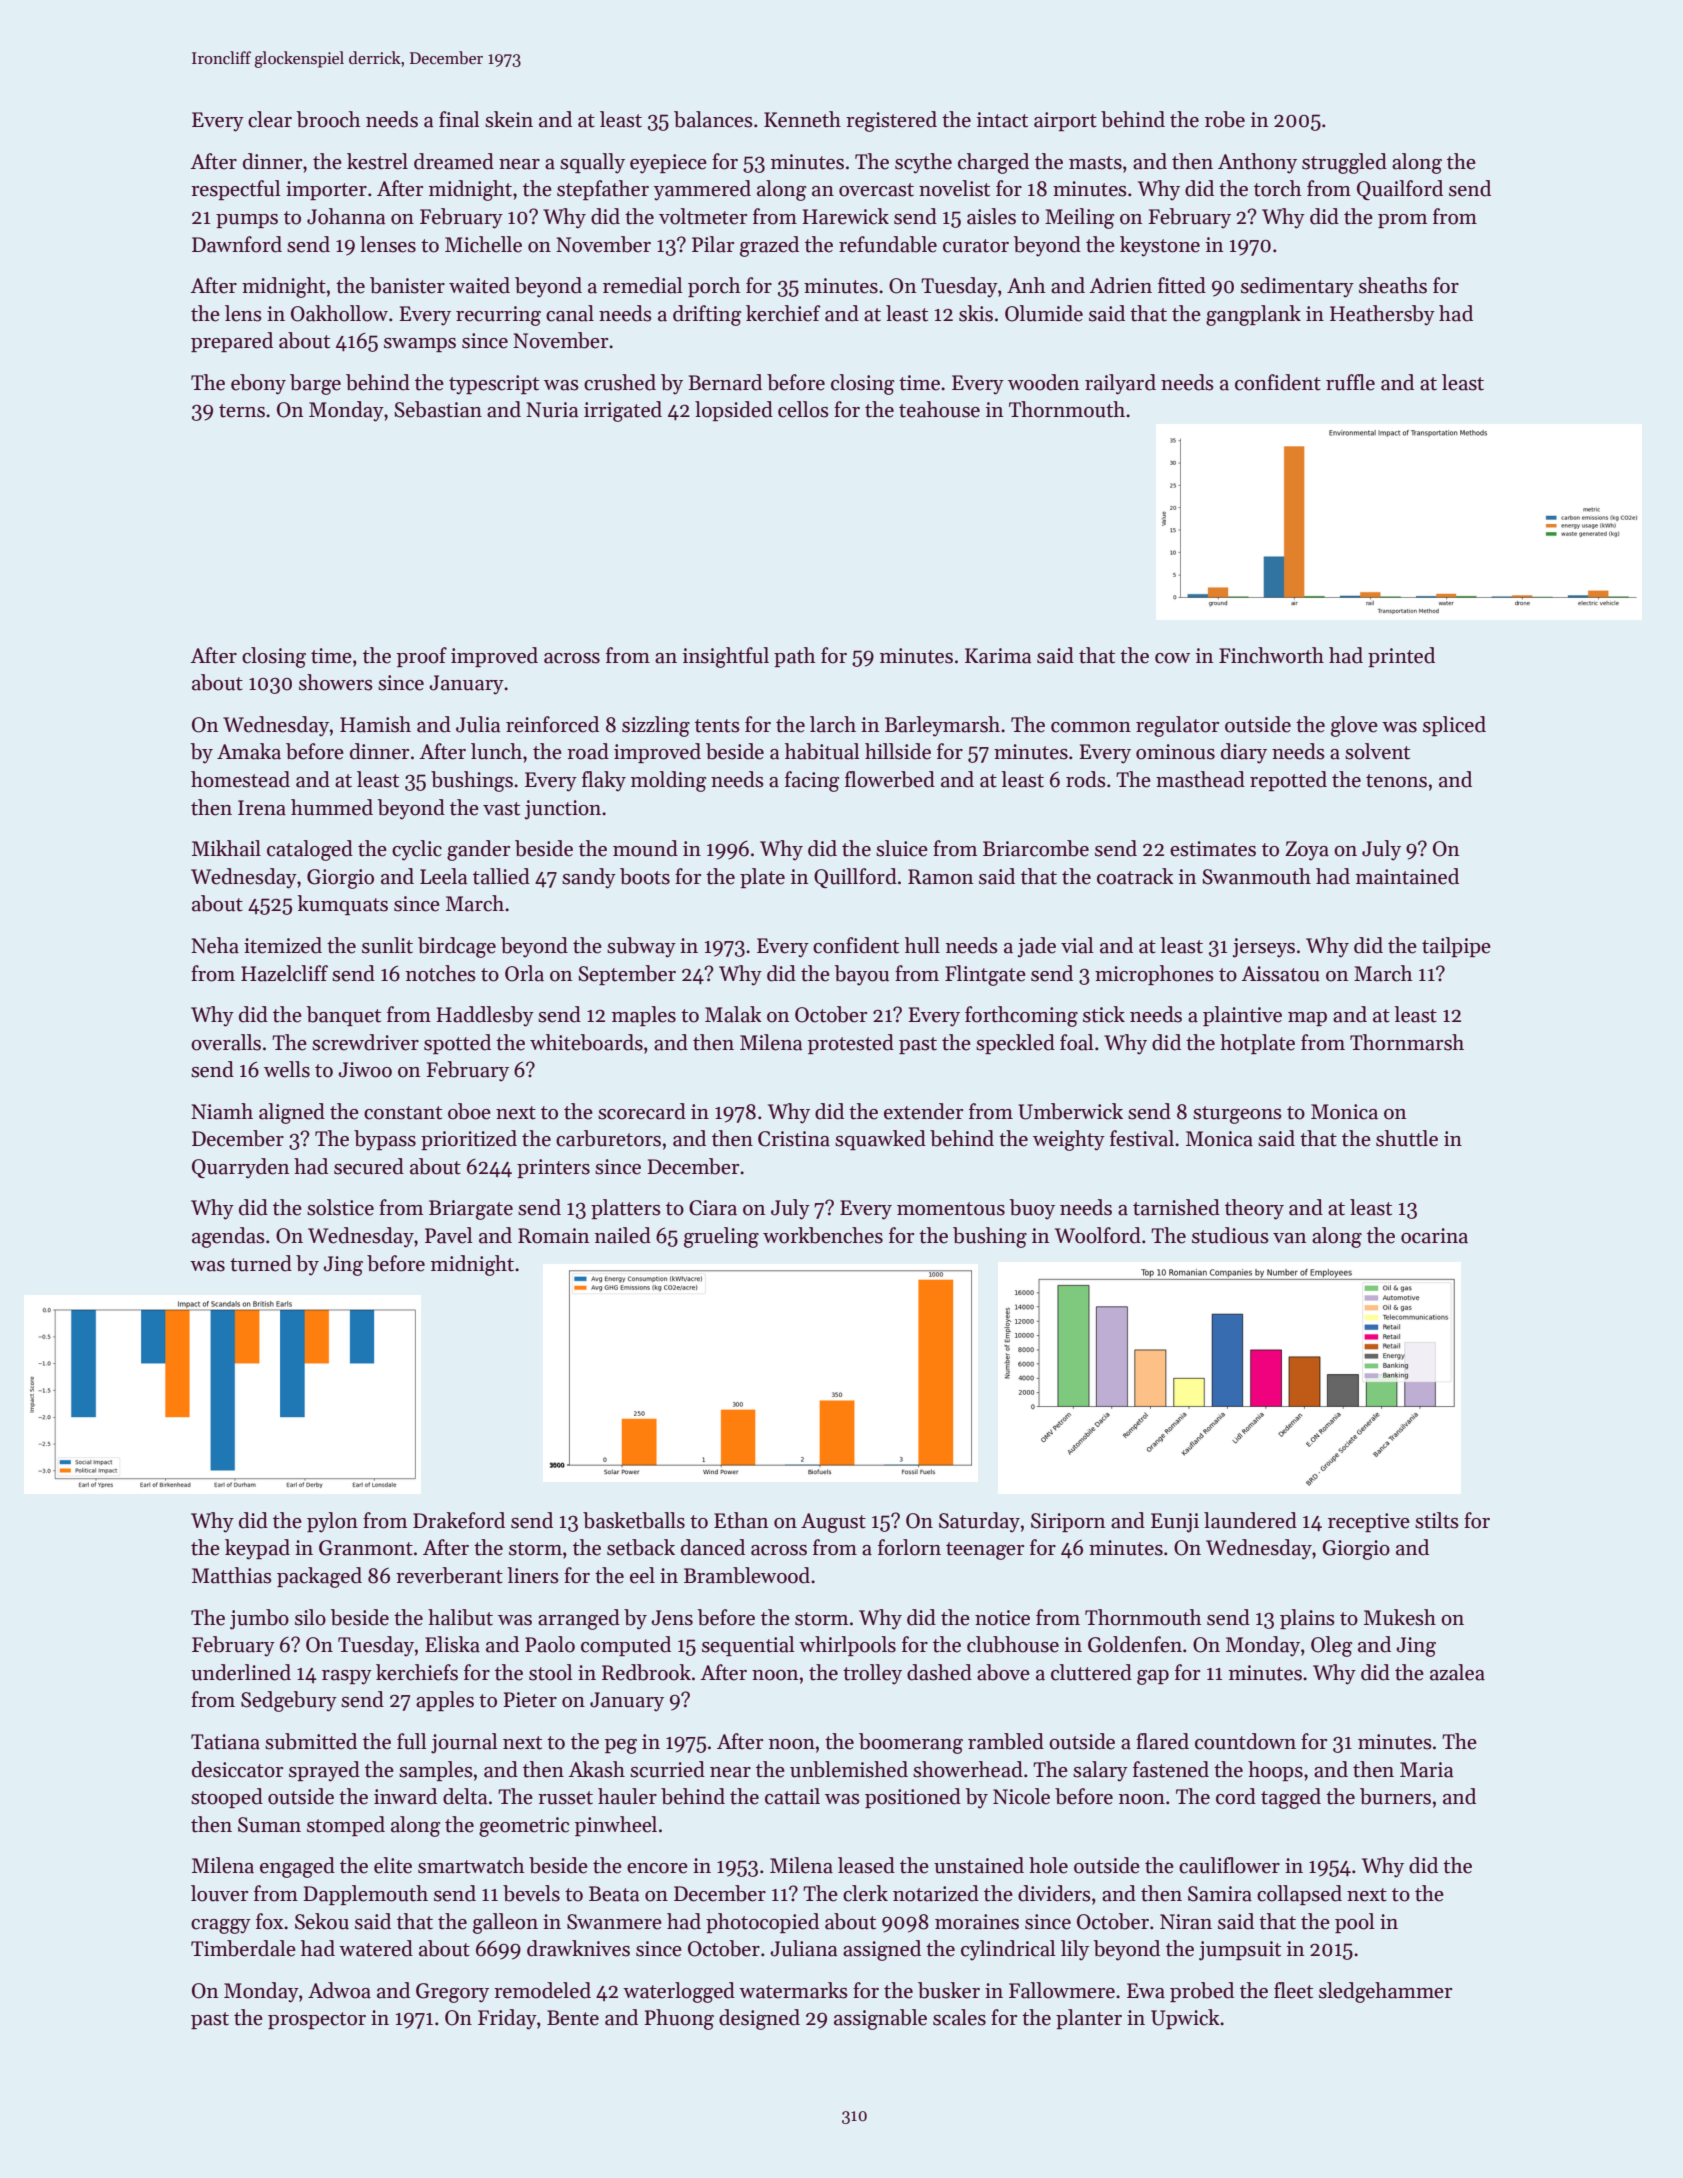 Image resolution: width=1683 pixels, height=2178 pixels. I want to click on grazed, so click(769, 246).
